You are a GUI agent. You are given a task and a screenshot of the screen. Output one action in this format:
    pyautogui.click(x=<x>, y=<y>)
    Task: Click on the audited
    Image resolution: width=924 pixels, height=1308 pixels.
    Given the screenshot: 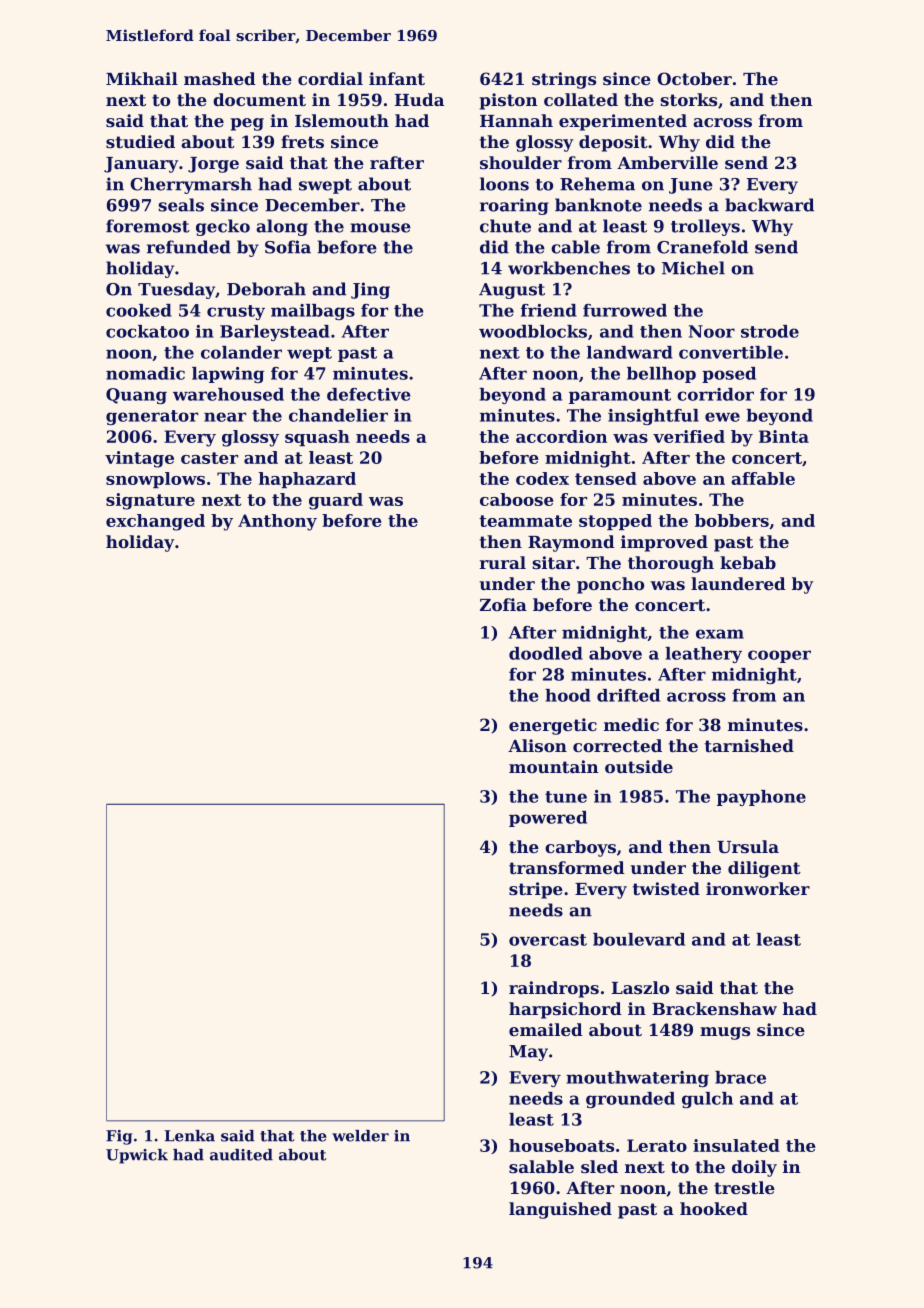 What is the action you would take?
    pyautogui.click(x=241, y=1155)
